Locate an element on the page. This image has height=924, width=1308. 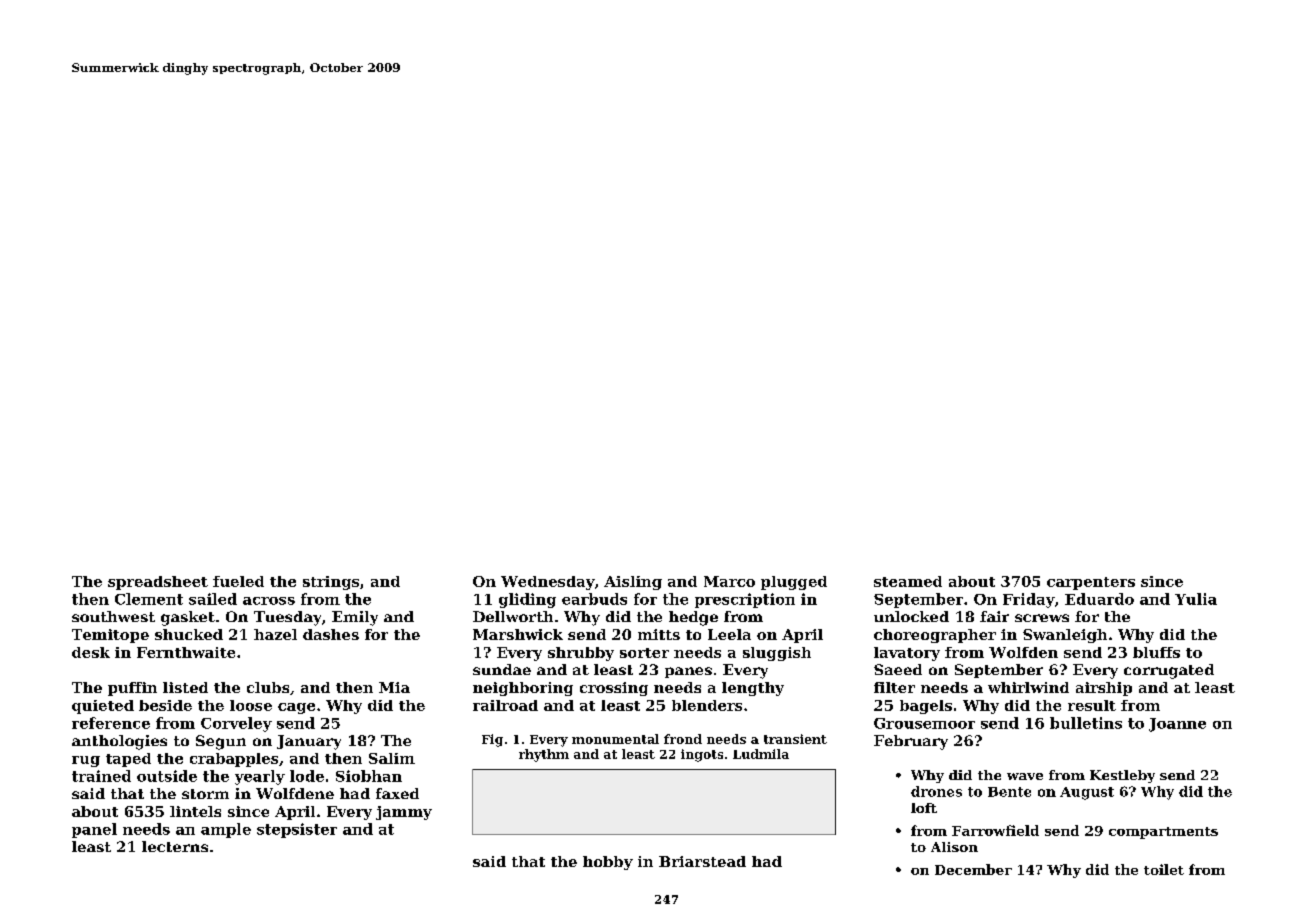
railroad is located at coordinates (505, 705).
